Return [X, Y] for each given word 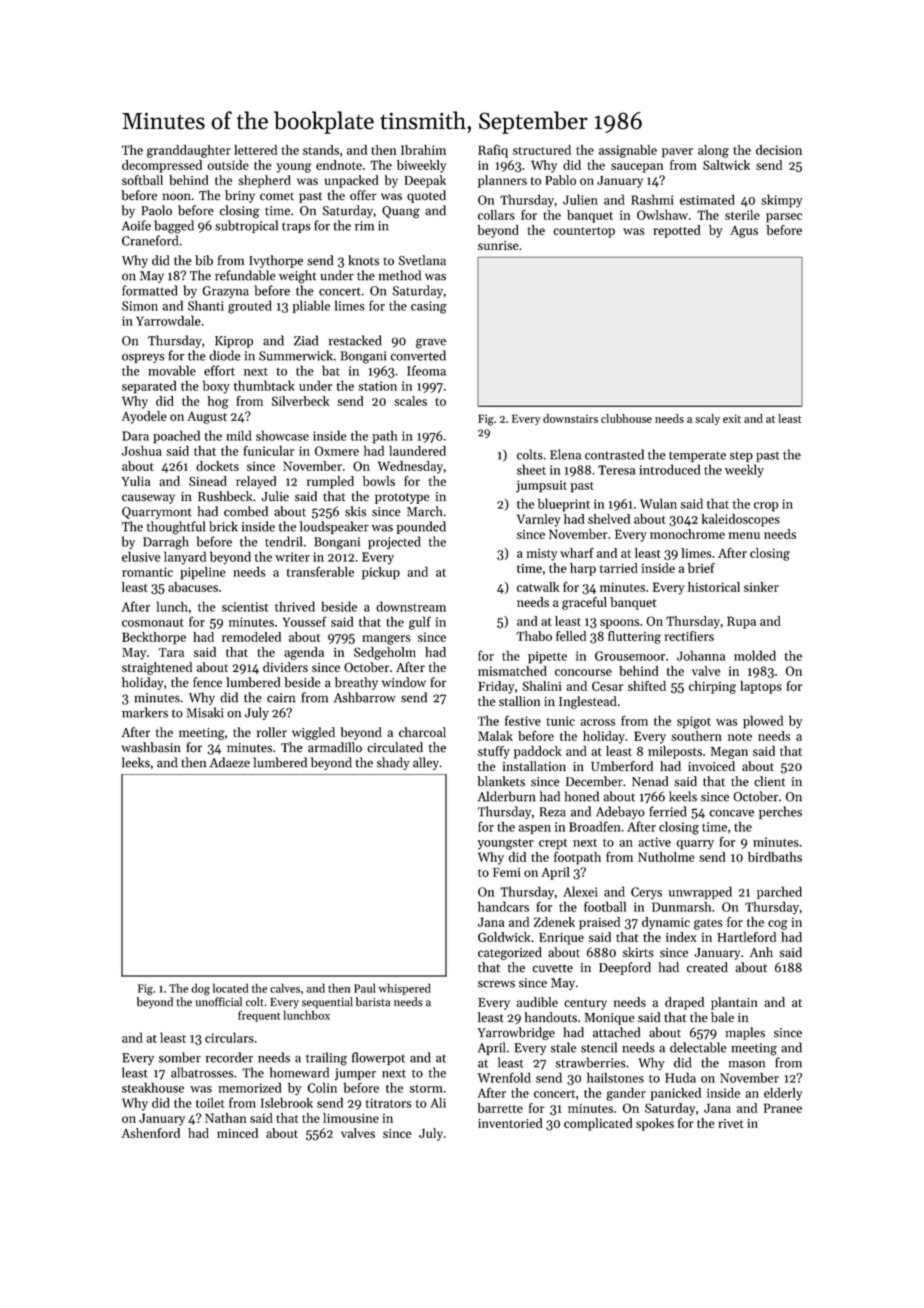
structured [542, 150]
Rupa [741, 622]
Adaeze [230, 762]
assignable [628, 151]
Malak [495, 736]
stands [321, 150]
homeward [299, 1072]
